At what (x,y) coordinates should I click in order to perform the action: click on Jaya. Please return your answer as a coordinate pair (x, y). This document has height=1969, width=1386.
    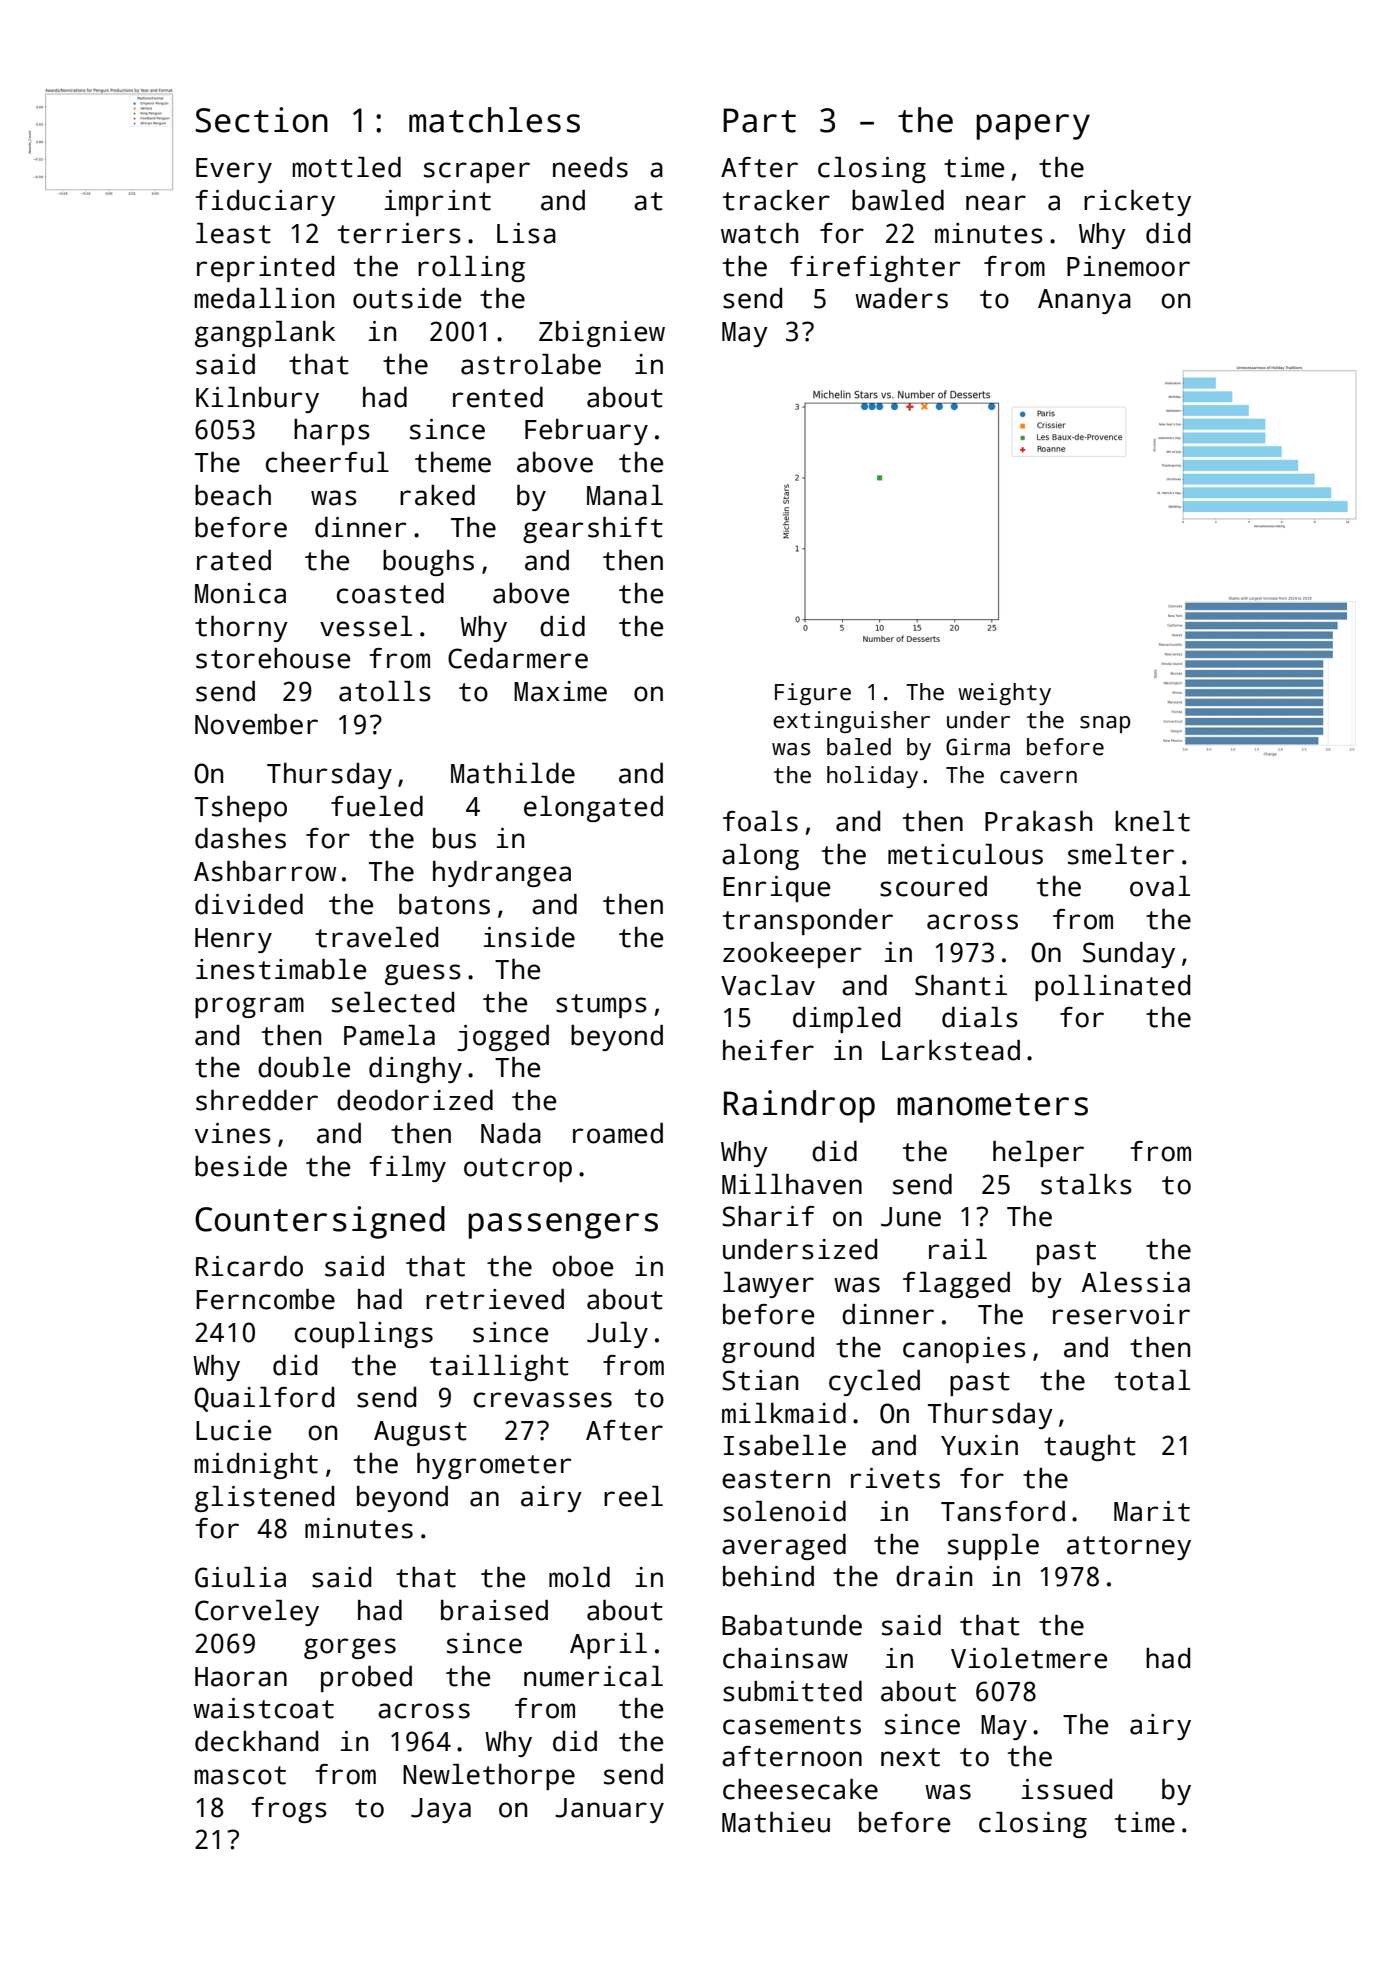
    Looking at the image, I should click on (441, 1810).
